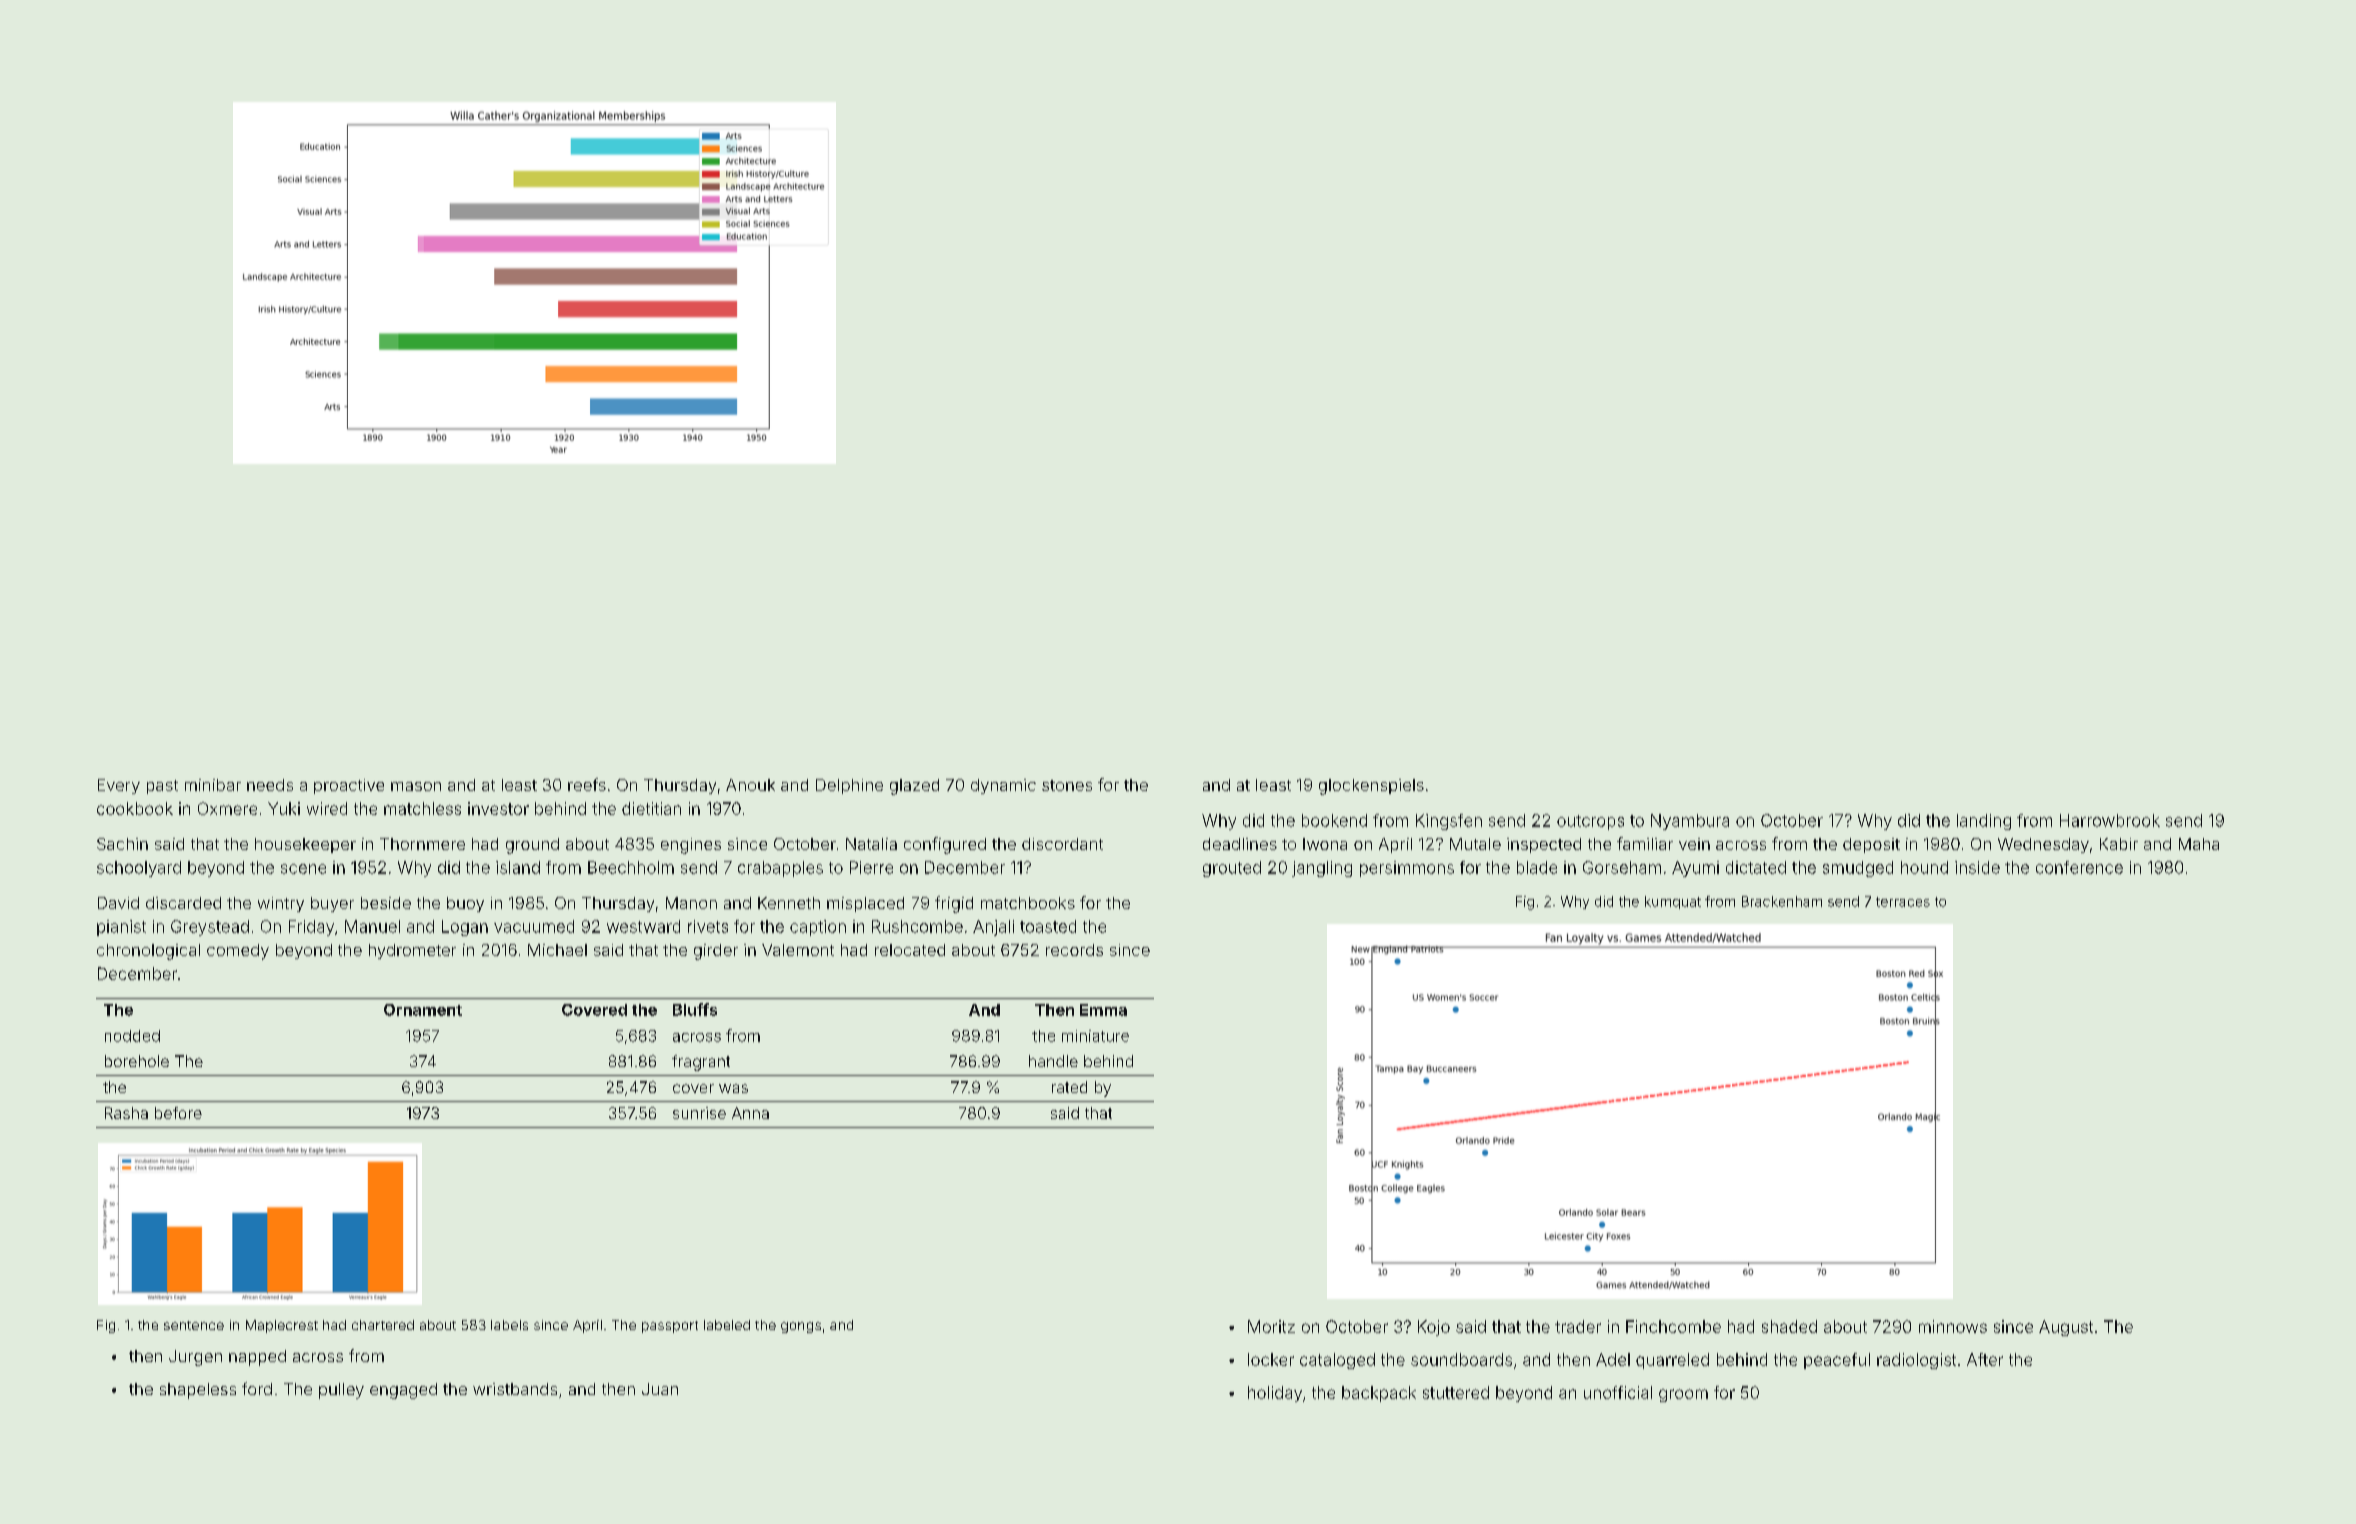 The height and width of the image is (1524, 2356). What do you see at coordinates (660, 1389) in the image?
I see `Juan` at bounding box center [660, 1389].
